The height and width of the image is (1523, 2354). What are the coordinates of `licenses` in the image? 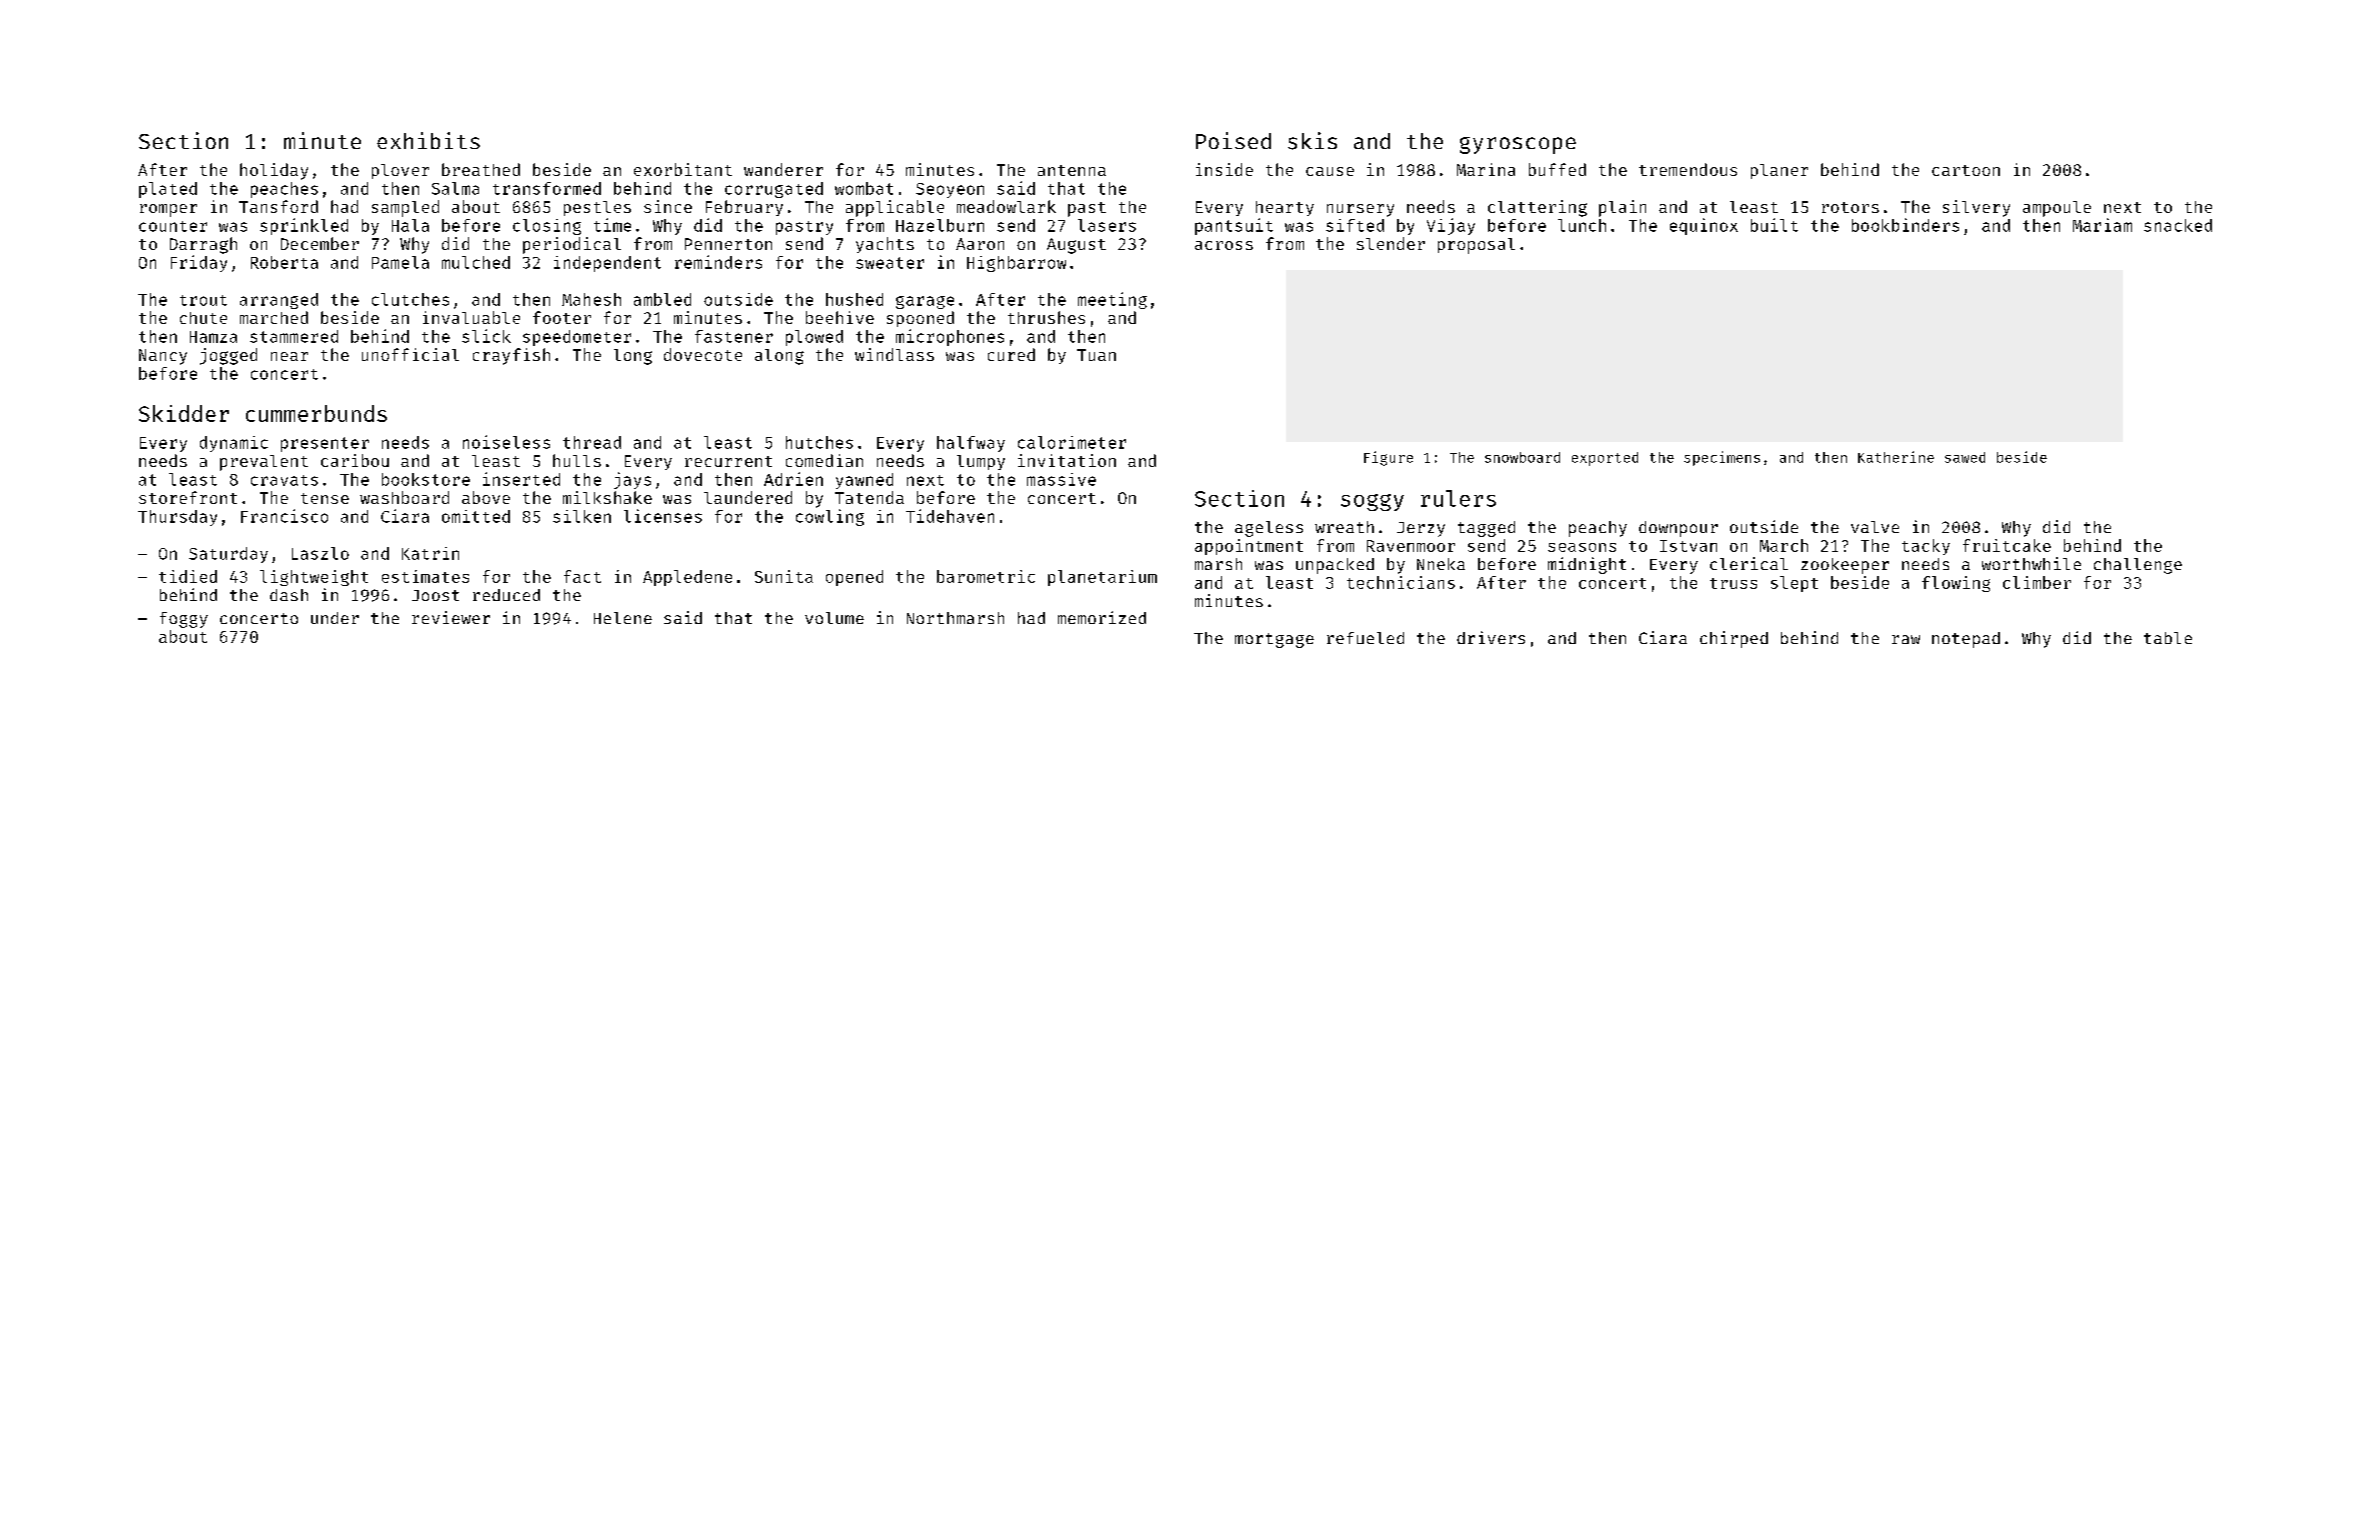 It's located at (663, 516).
